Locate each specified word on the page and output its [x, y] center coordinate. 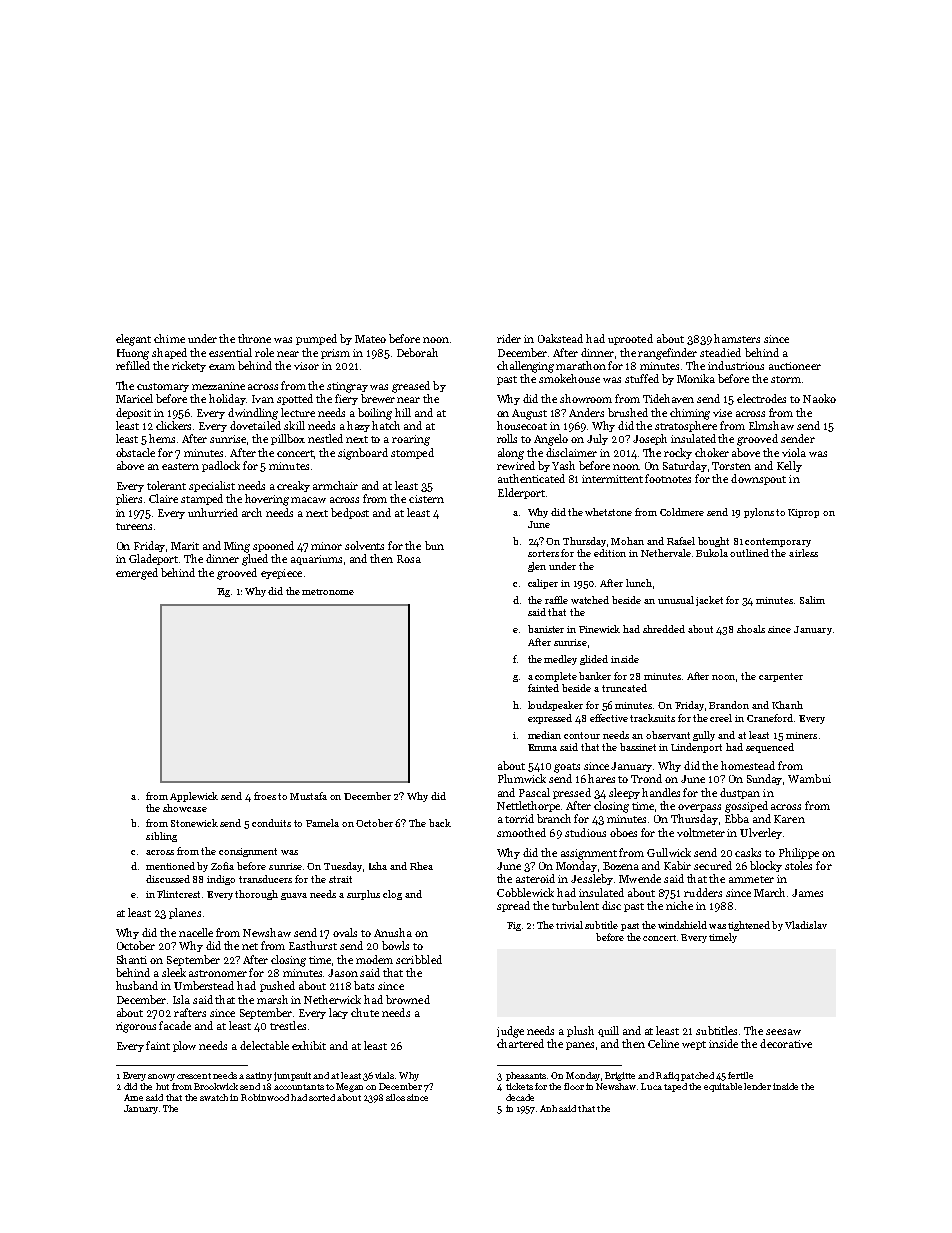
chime [169, 338]
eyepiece [281, 574]
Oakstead [560, 338]
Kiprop [803, 513]
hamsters [737, 338]
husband [137, 985]
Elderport [521, 493]
